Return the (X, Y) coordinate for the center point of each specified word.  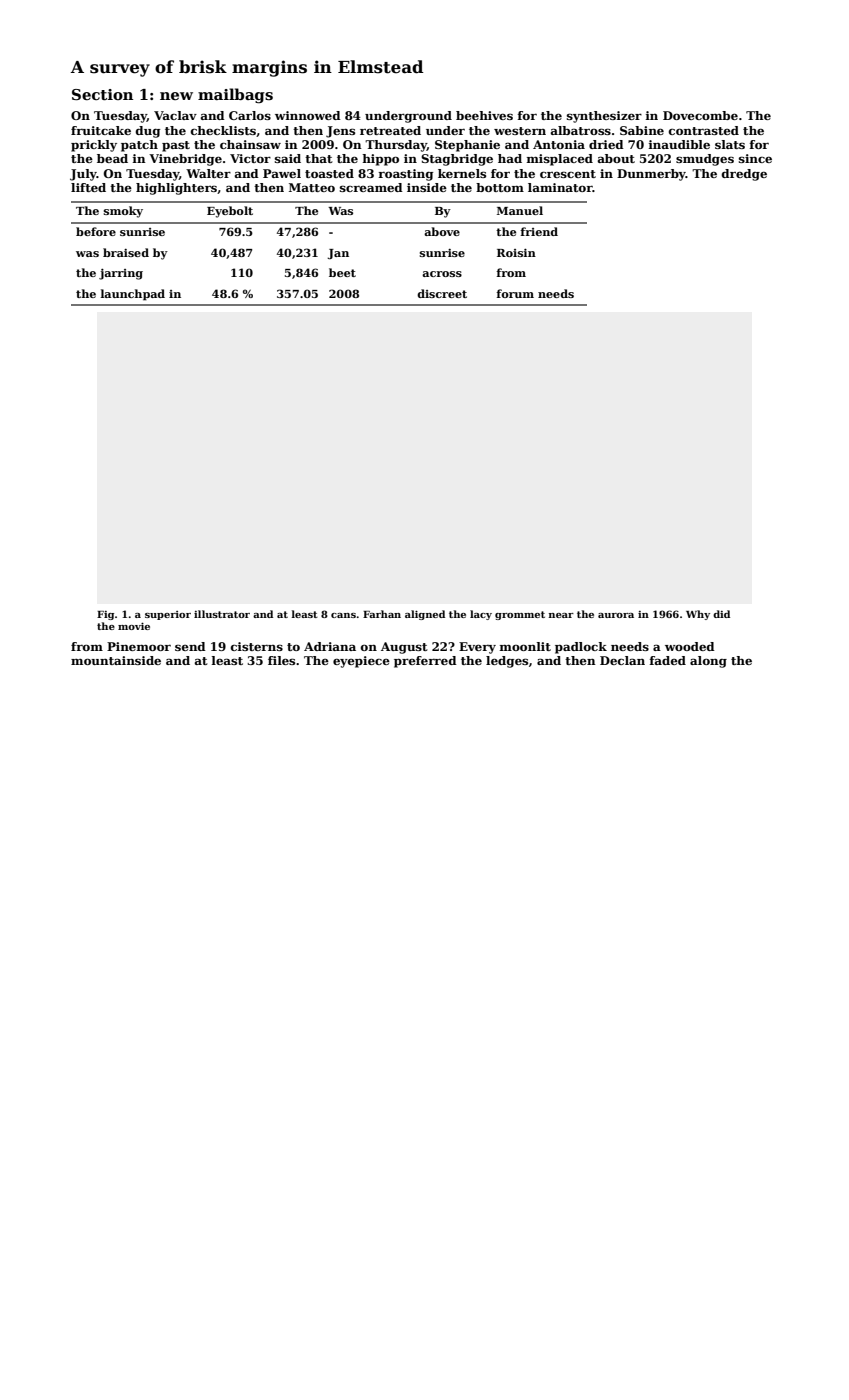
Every (477, 648)
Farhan (382, 614)
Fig (105, 615)
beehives (484, 115)
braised (126, 252)
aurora (616, 615)
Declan (622, 660)
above (442, 231)
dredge (744, 175)
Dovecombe (700, 115)
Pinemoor (139, 646)
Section (102, 94)
